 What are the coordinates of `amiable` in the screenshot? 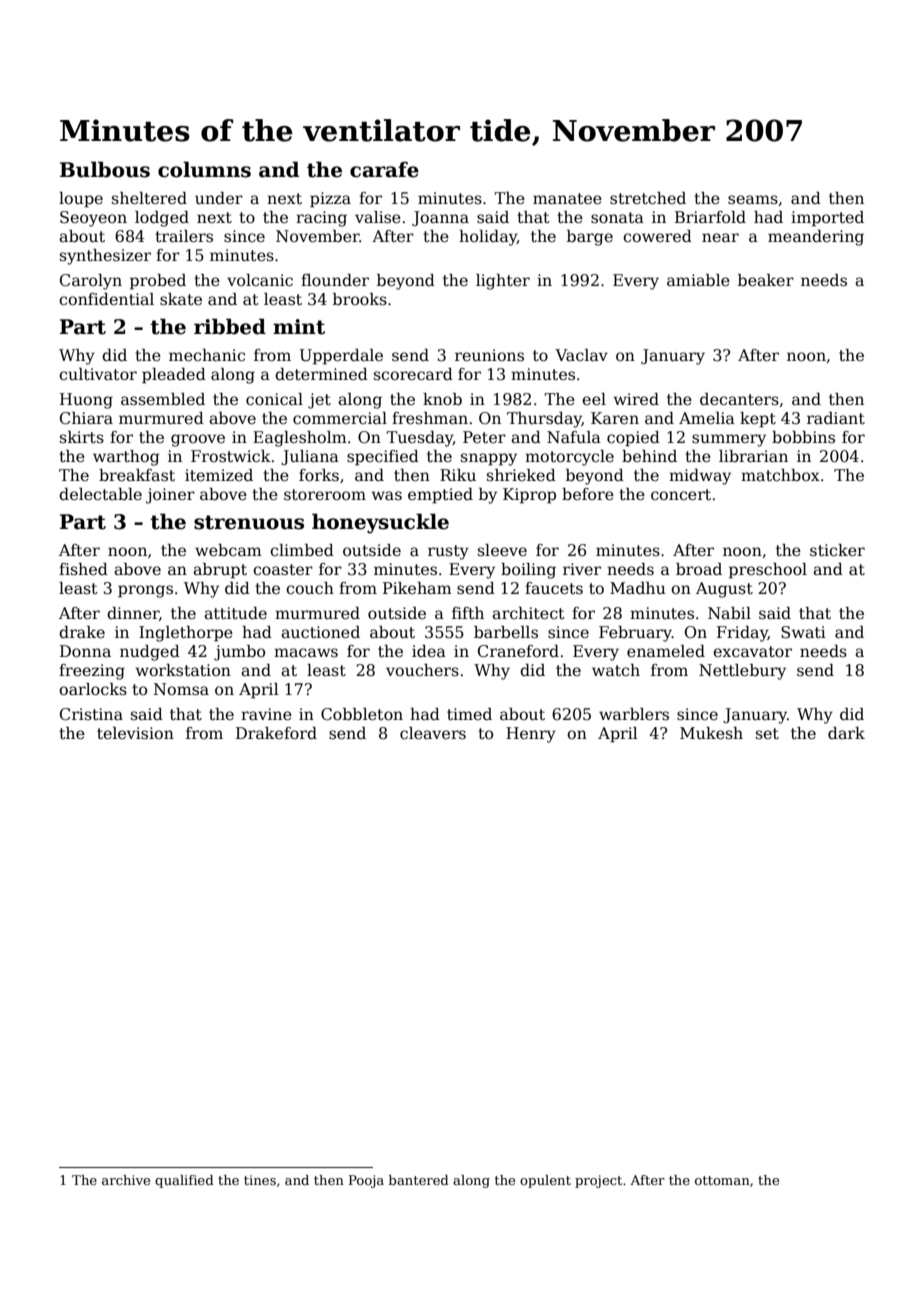 It's located at (698, 280).
